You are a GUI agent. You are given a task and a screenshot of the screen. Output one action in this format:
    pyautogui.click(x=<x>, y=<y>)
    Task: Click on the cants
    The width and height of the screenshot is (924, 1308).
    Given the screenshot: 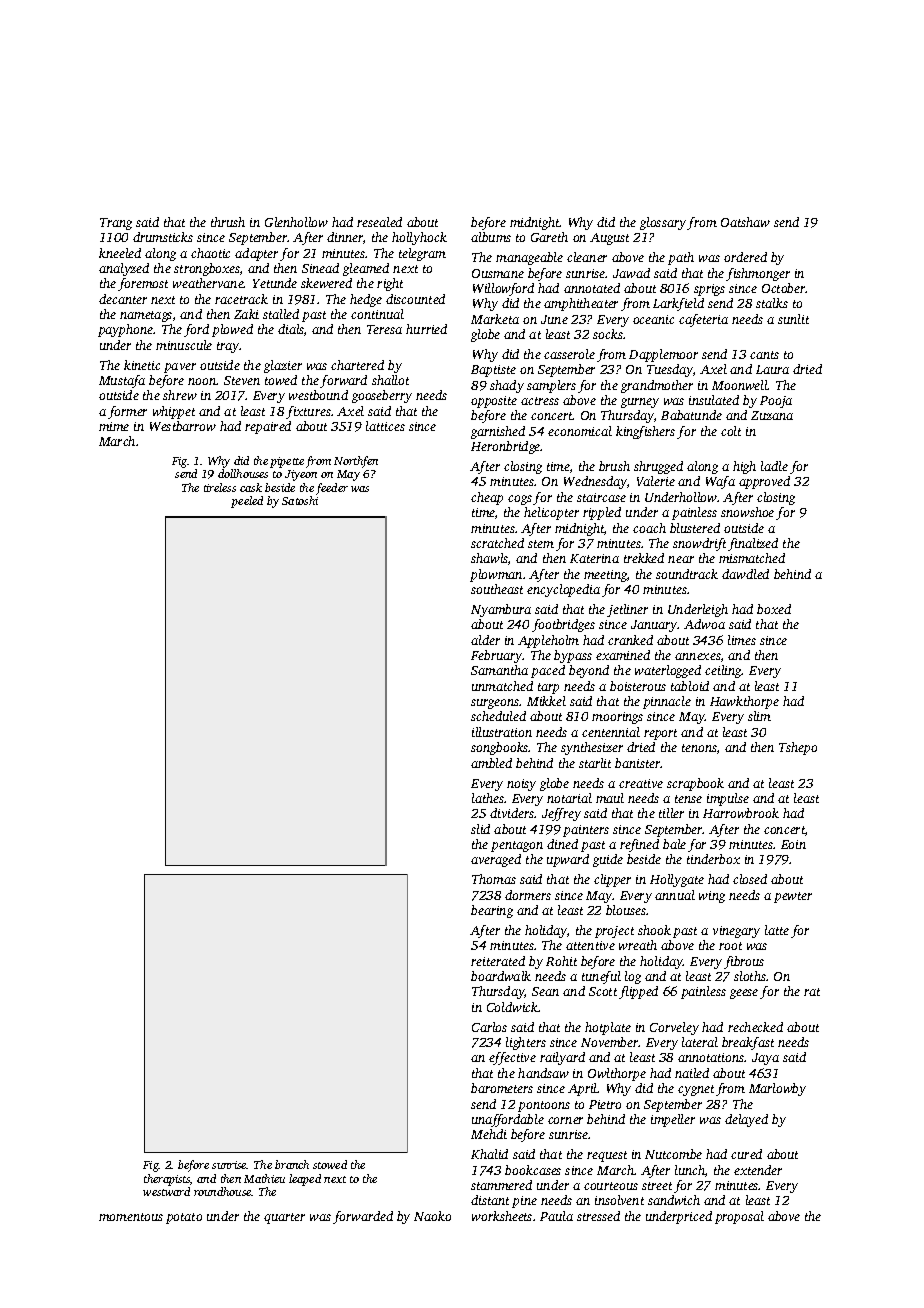 What is the action you would take?
    pyautogui.click(x=764, y=355)
